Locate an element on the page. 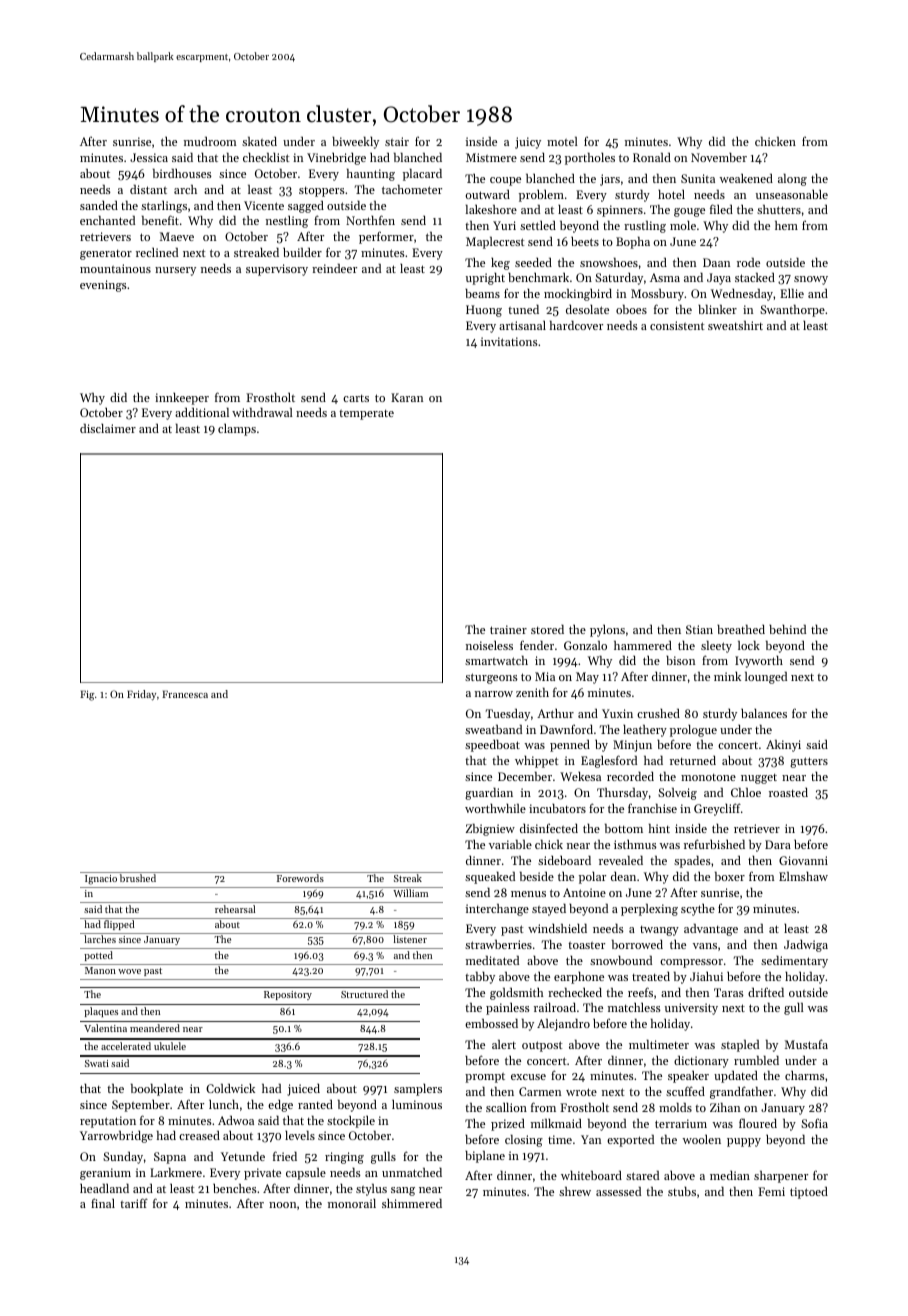 This image has width=908, height=1316. September is located at coordinates (141, 1106).
